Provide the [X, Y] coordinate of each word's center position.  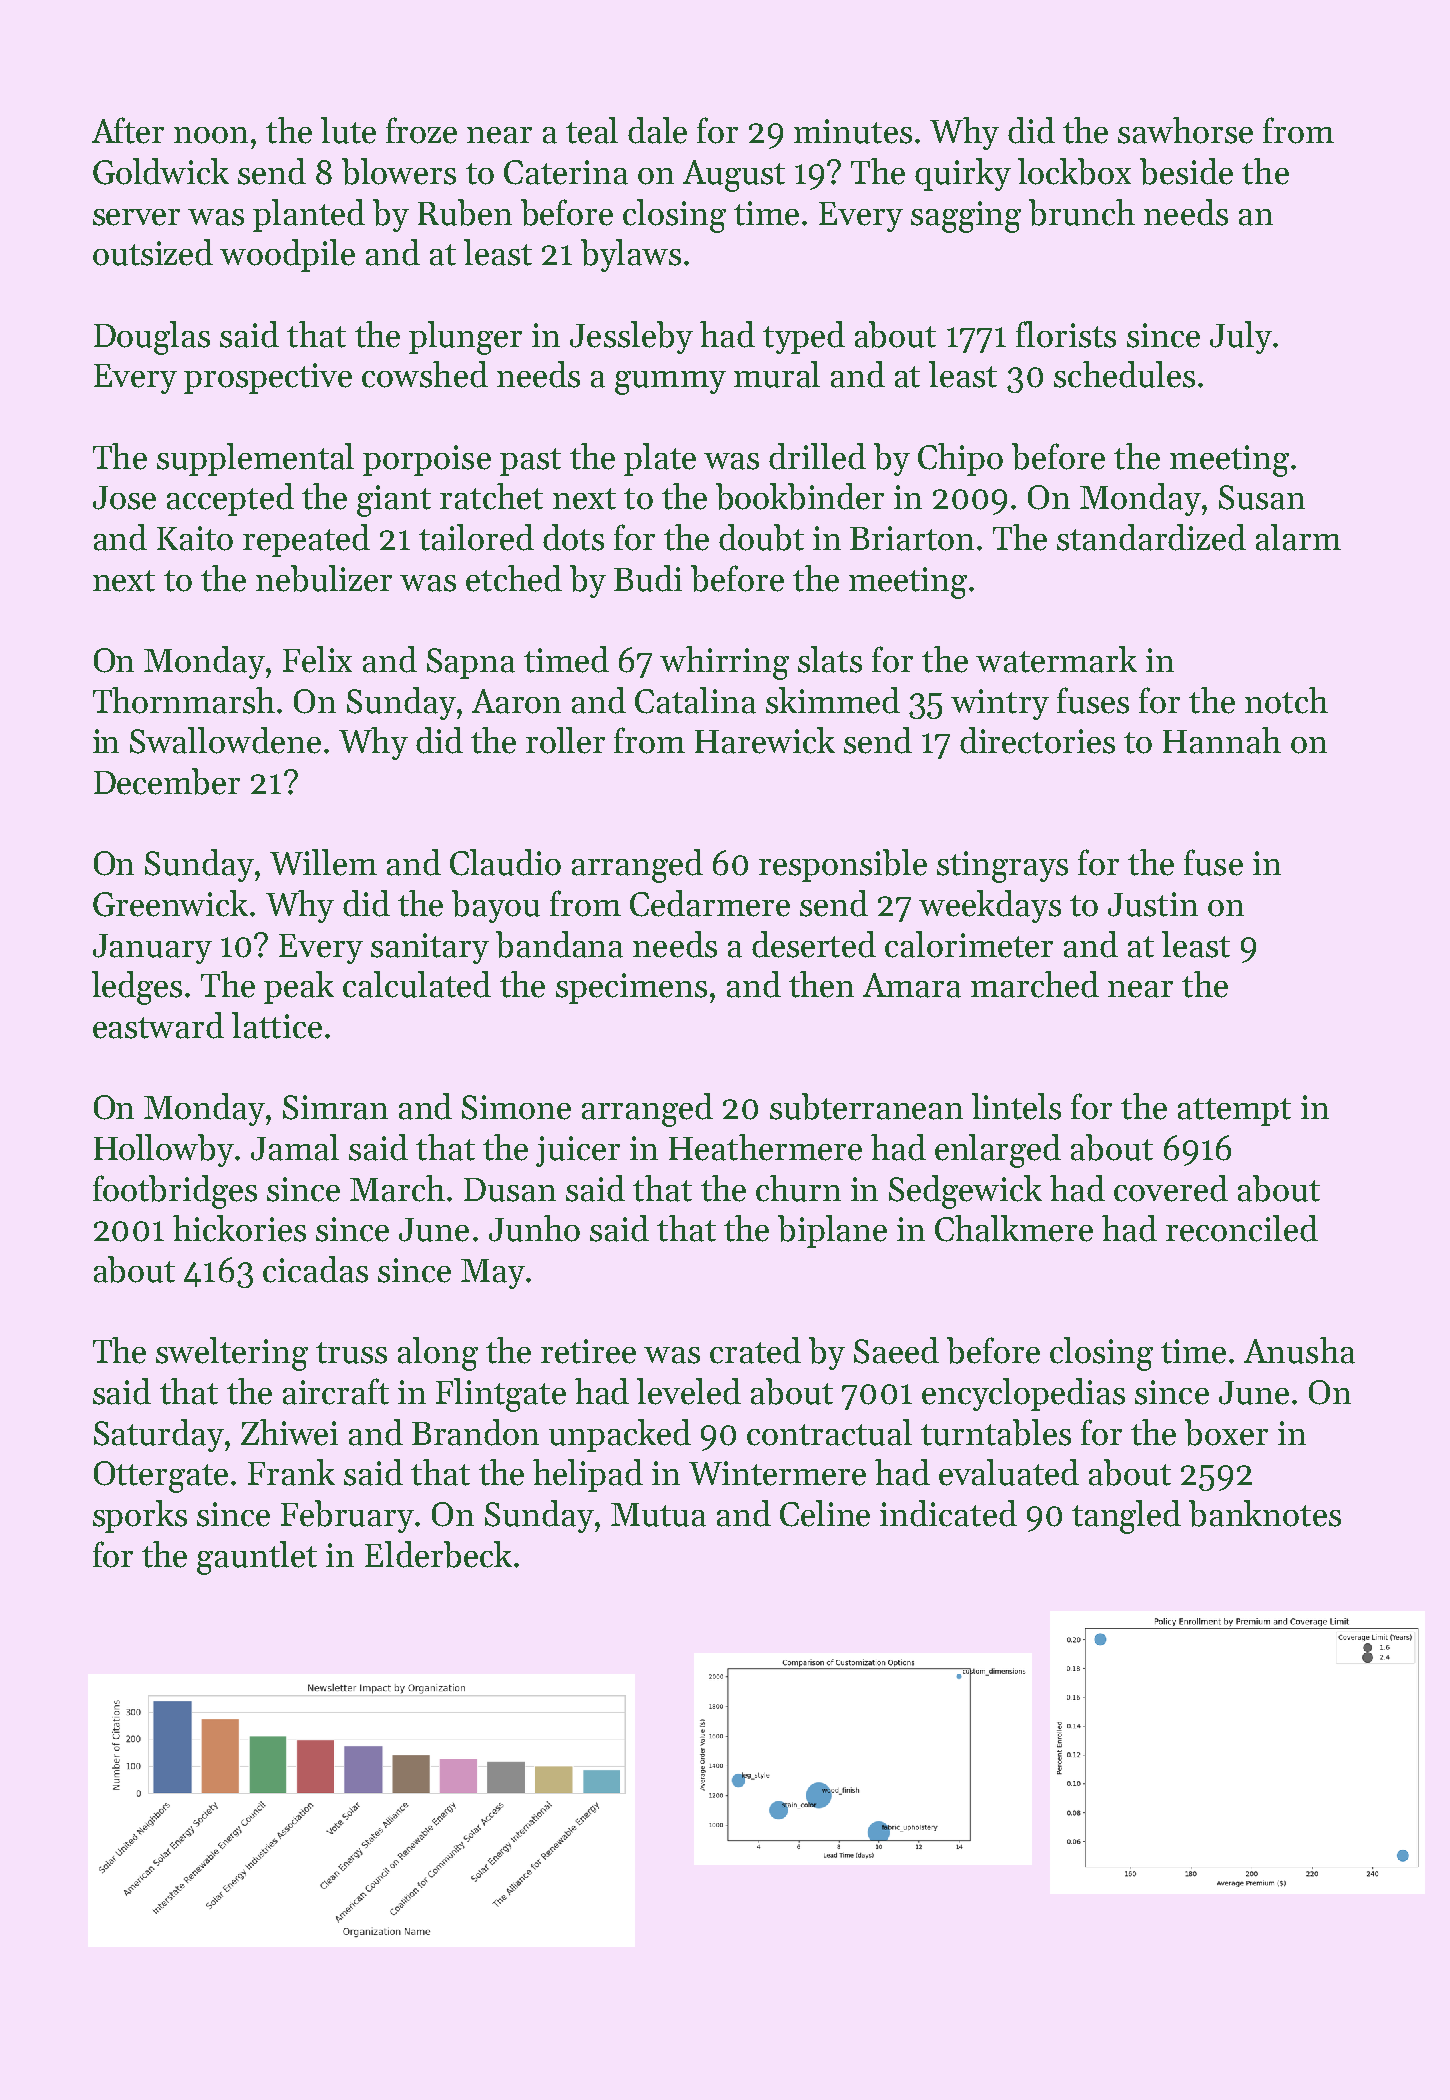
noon [211, 135]
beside [1186, 171]
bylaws [631, 255]
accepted [230, 499]
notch [1286, 700]
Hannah [1222, 740]
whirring [724, 663]
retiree [588, 1351]
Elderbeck [438, 1554]
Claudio [505, 862]
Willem [323, 862]
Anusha [1299, 1350]
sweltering [232, 1354]
